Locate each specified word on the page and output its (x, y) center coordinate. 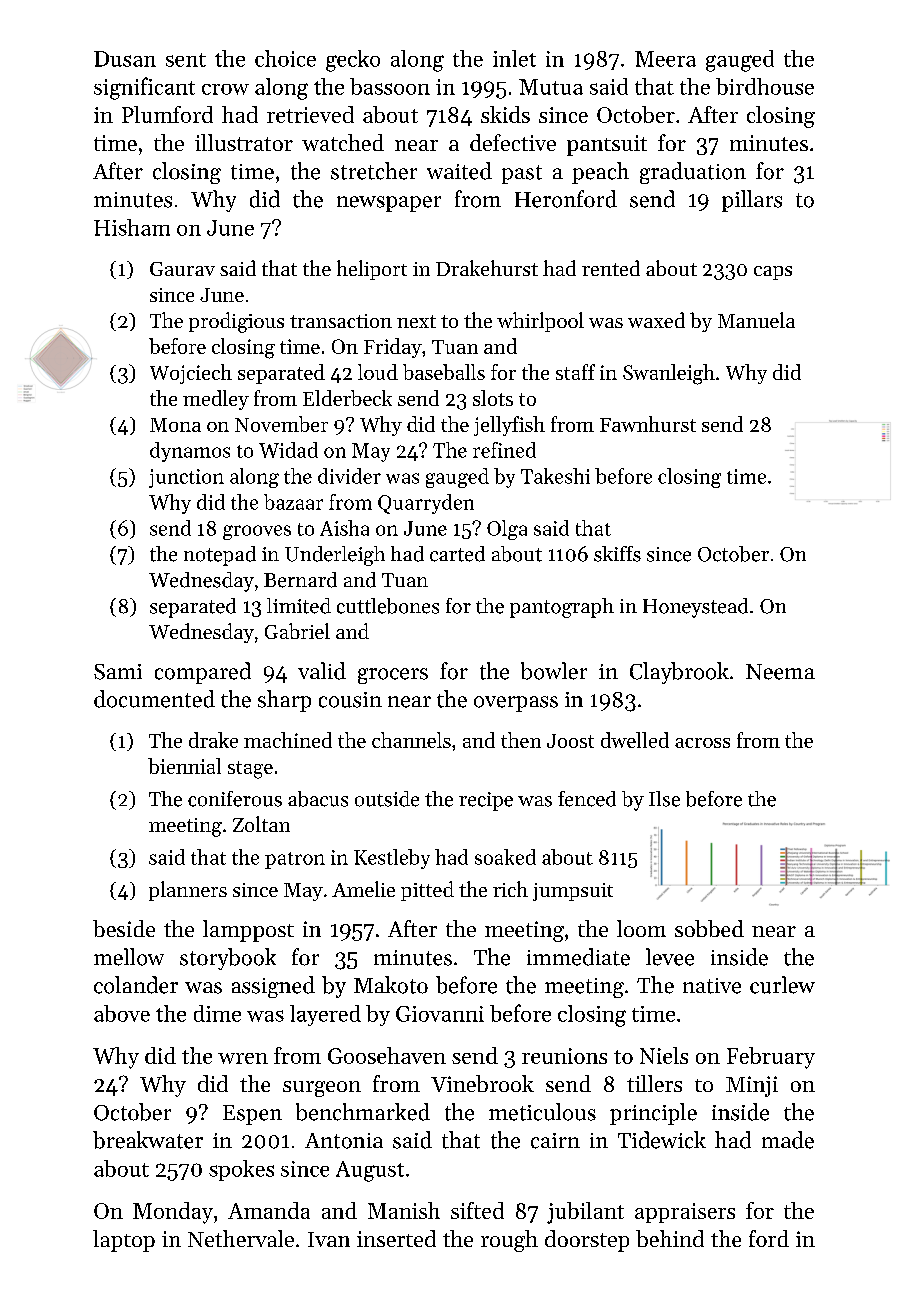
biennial (184, 766)
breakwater (148, 1140)
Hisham (132, 227)
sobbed (709, 928)
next (416, 321)
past (522, 174)
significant (144, 88)
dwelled (635, 740)
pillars (752, 201)
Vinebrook (482, 1083)
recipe (486, 801)
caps (773, 273)
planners (188, 891)
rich (510, 889)
